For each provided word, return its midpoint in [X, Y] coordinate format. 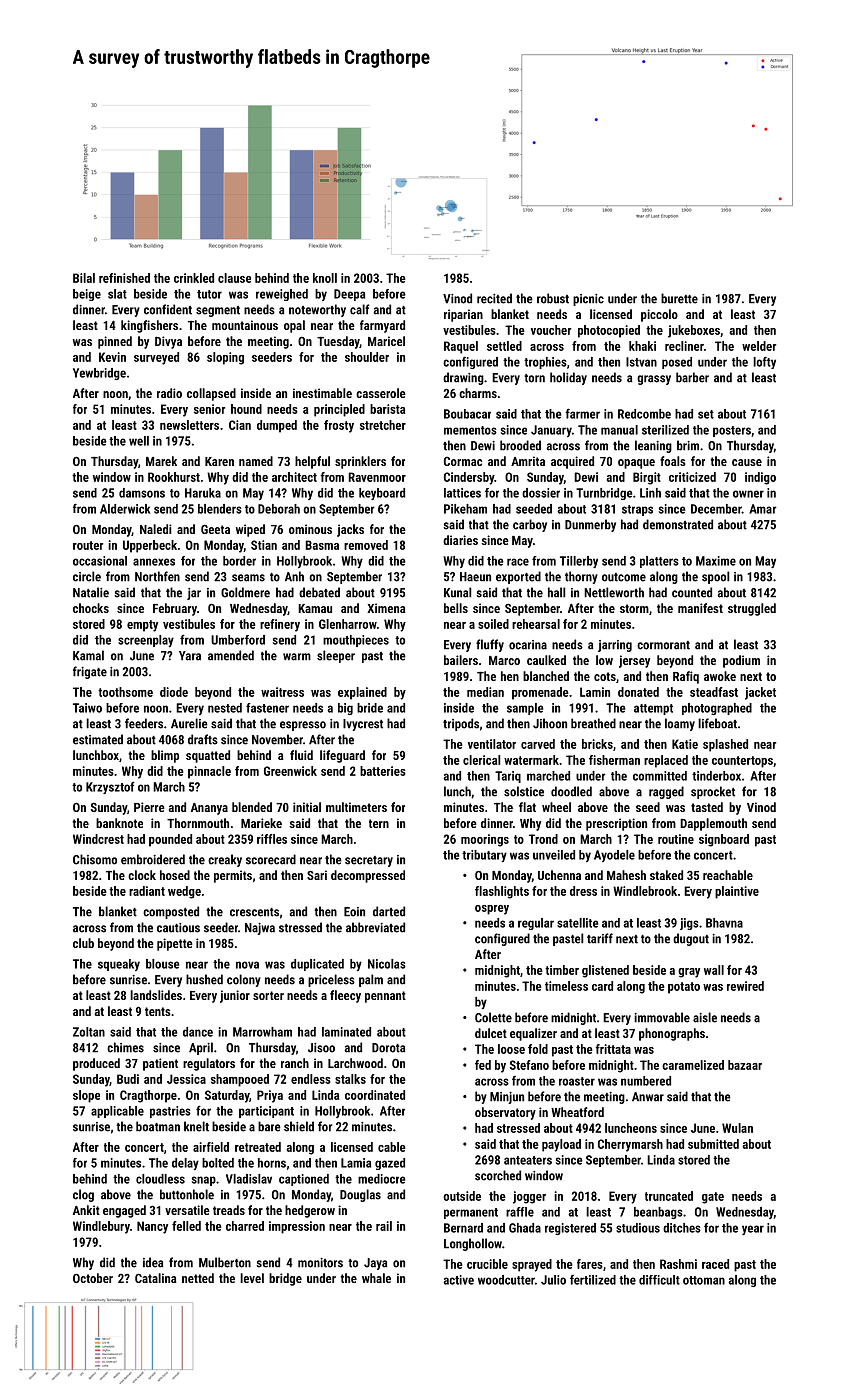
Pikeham [465, 509]
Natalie [91, 592]
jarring [615, 646]
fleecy [345, 996]
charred [245, 1226]
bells [456, 608]
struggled [752, 609]
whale [376, 1278]
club [83, 943]
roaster [577, 1081]
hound [246, 409]
